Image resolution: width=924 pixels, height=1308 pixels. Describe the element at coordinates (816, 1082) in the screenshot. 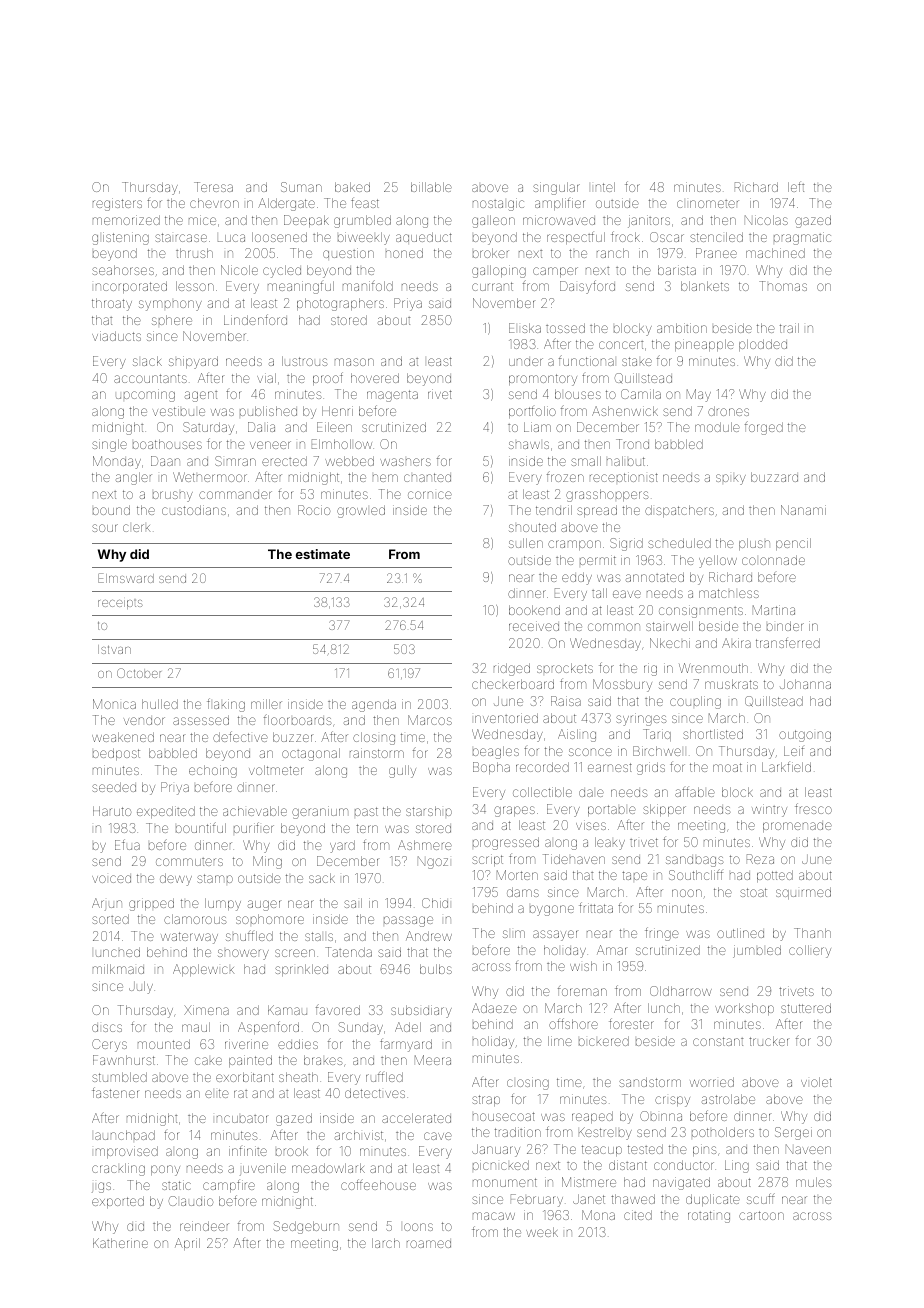

I see `violet` at that location.
